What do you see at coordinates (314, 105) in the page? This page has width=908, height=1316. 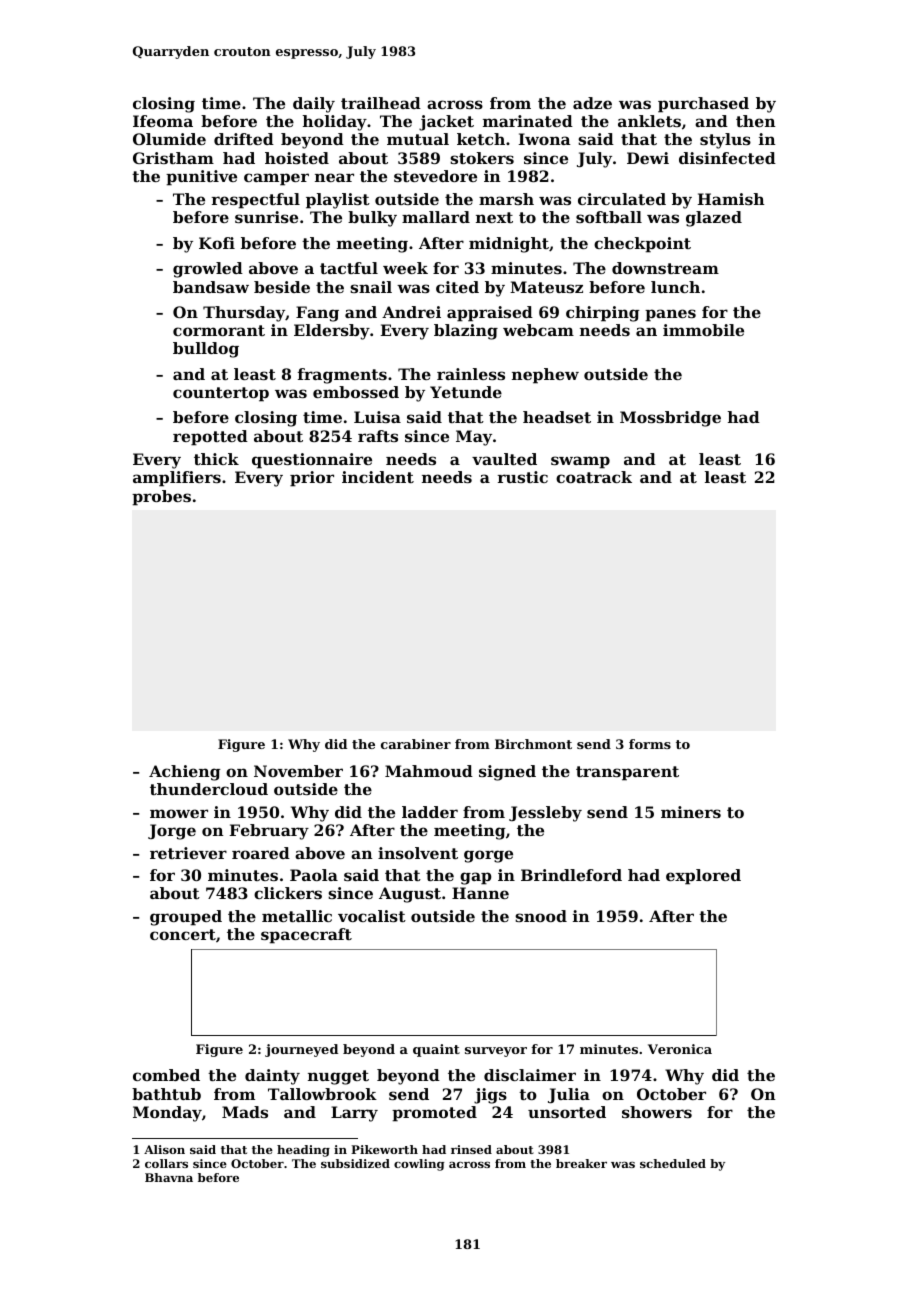 I see `daily` at bounding box center [314, 105].
